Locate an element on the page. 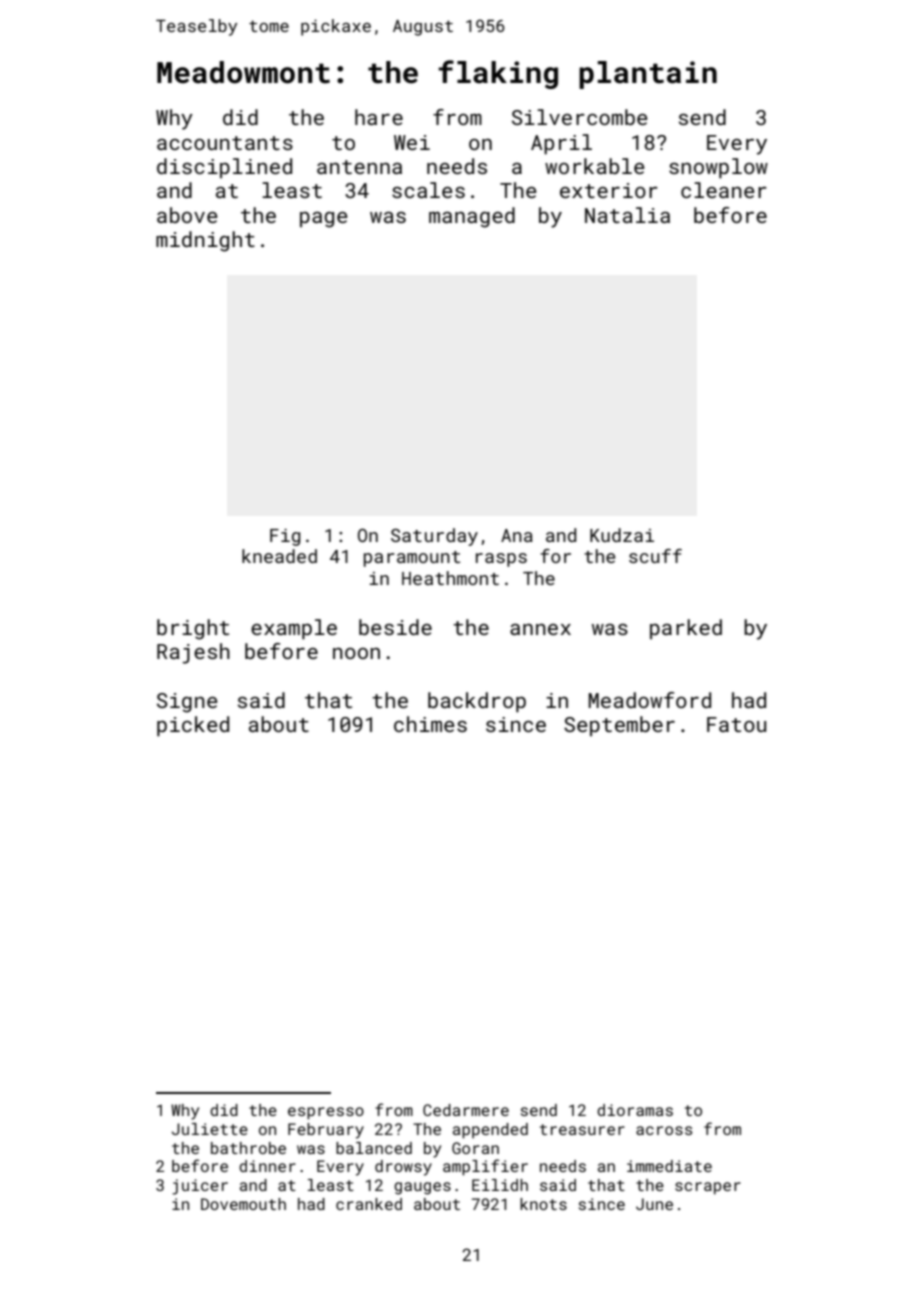 This image has height=1311, width=924. snowplow is located at coordinates (718, 168).
